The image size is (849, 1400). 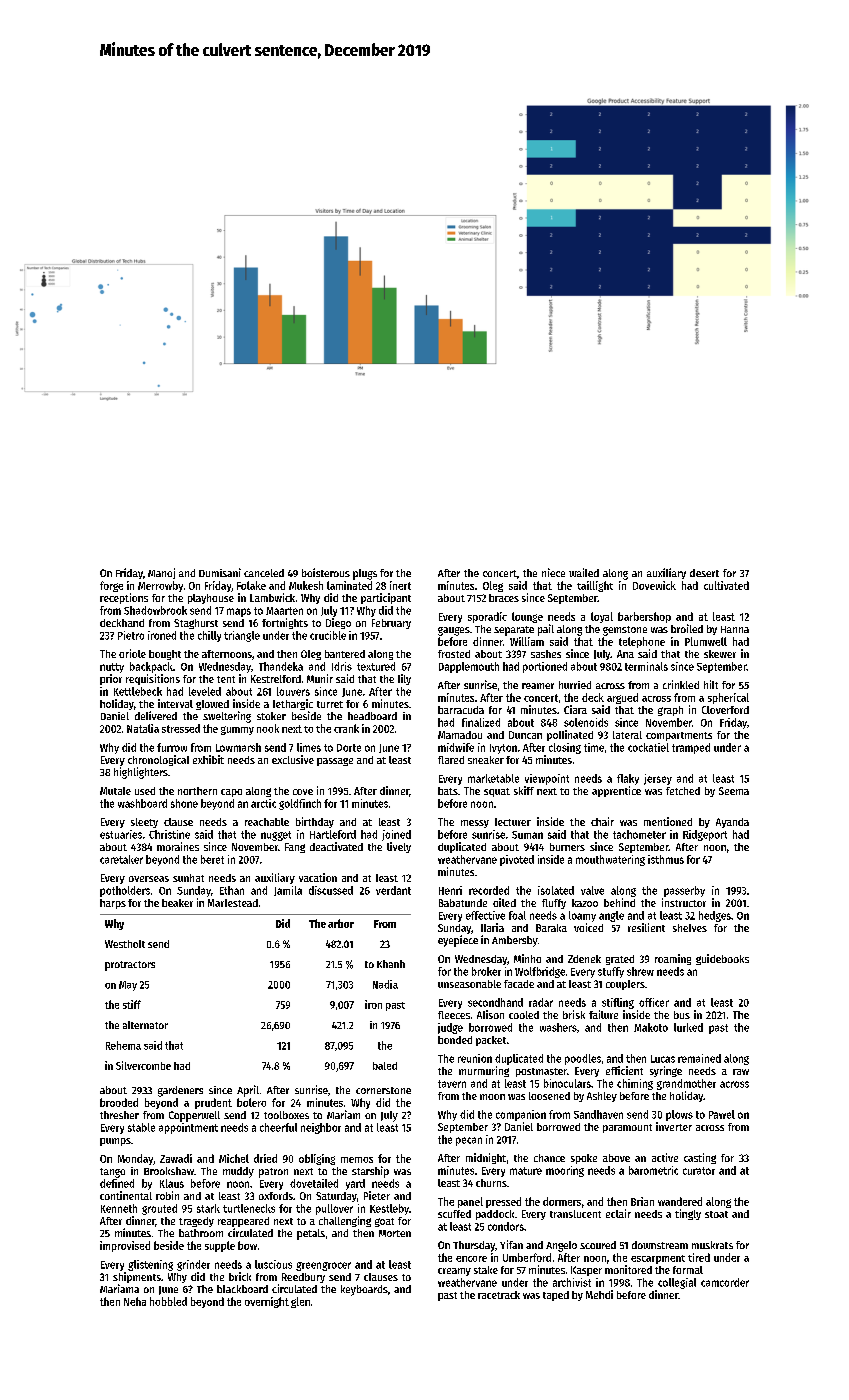 I want to click on boisterous, so click(x=326, y=572).
